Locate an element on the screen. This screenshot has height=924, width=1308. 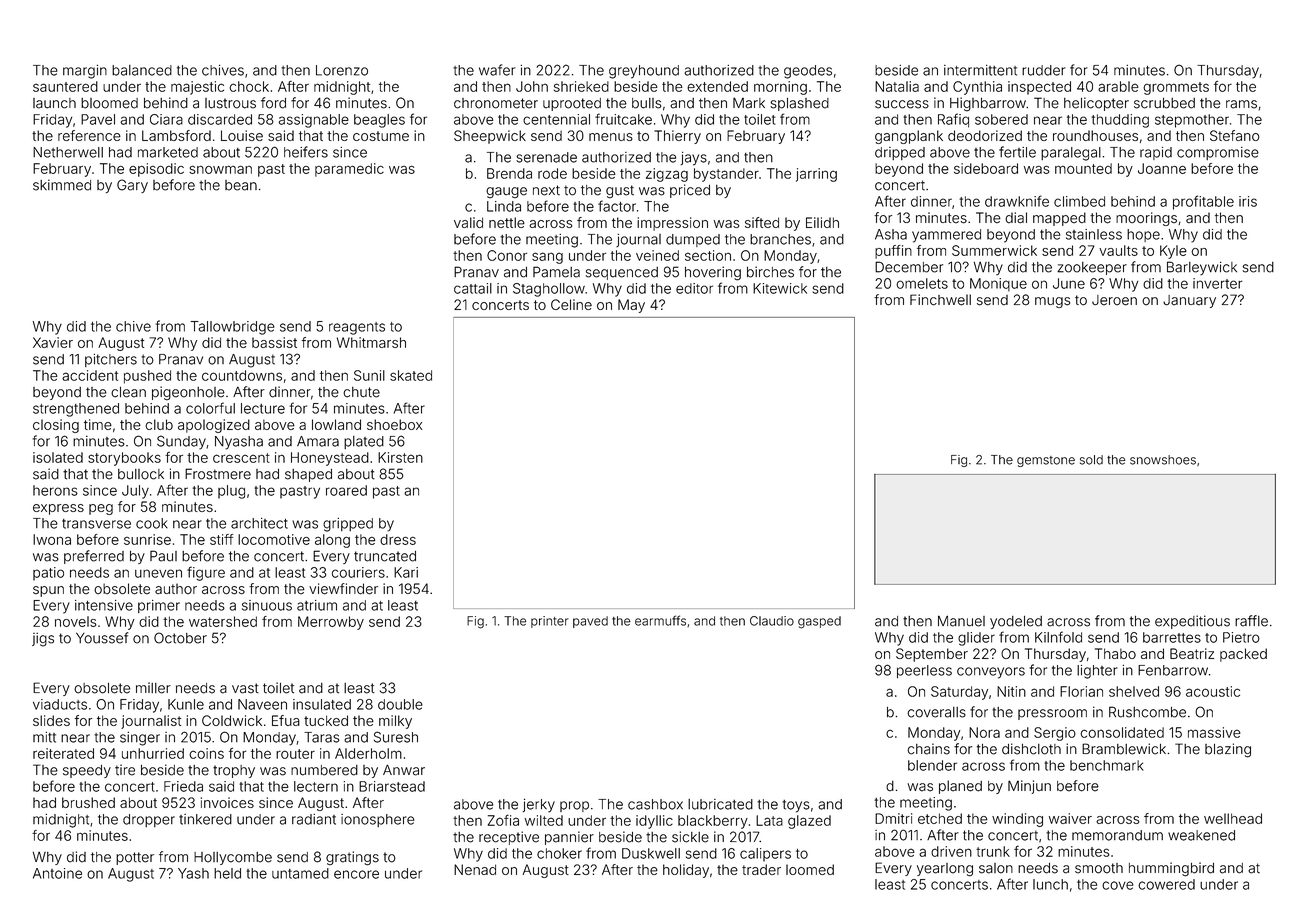
express is located at coordinates (58, 509).
